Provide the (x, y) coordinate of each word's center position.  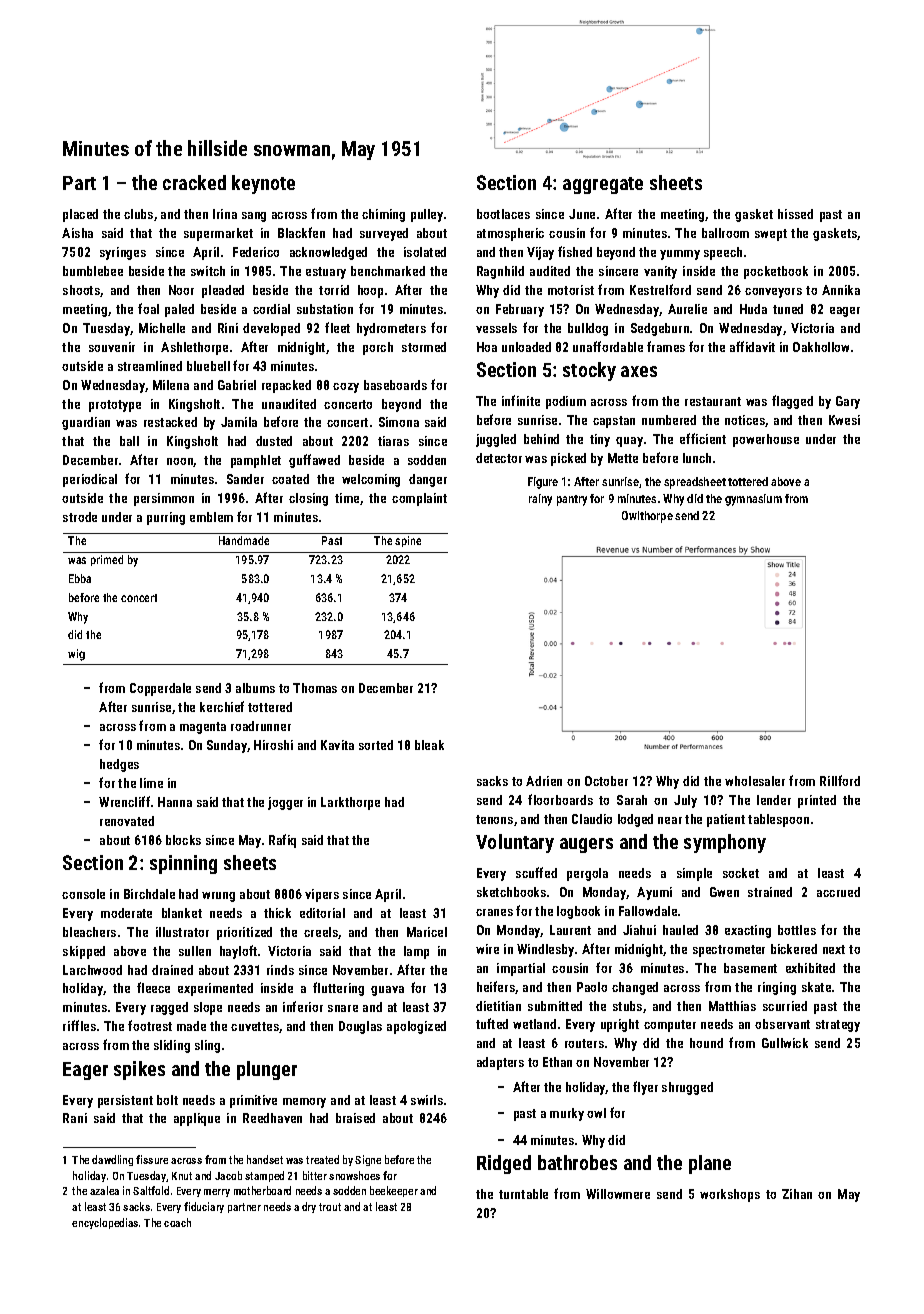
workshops (730, 1195)
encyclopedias (105, 1223)
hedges (119, 765)
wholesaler (755, 781)
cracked (194, 182)
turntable (523, 1194)
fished (575, 251)
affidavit (752, 346)
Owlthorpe (647, 517)
